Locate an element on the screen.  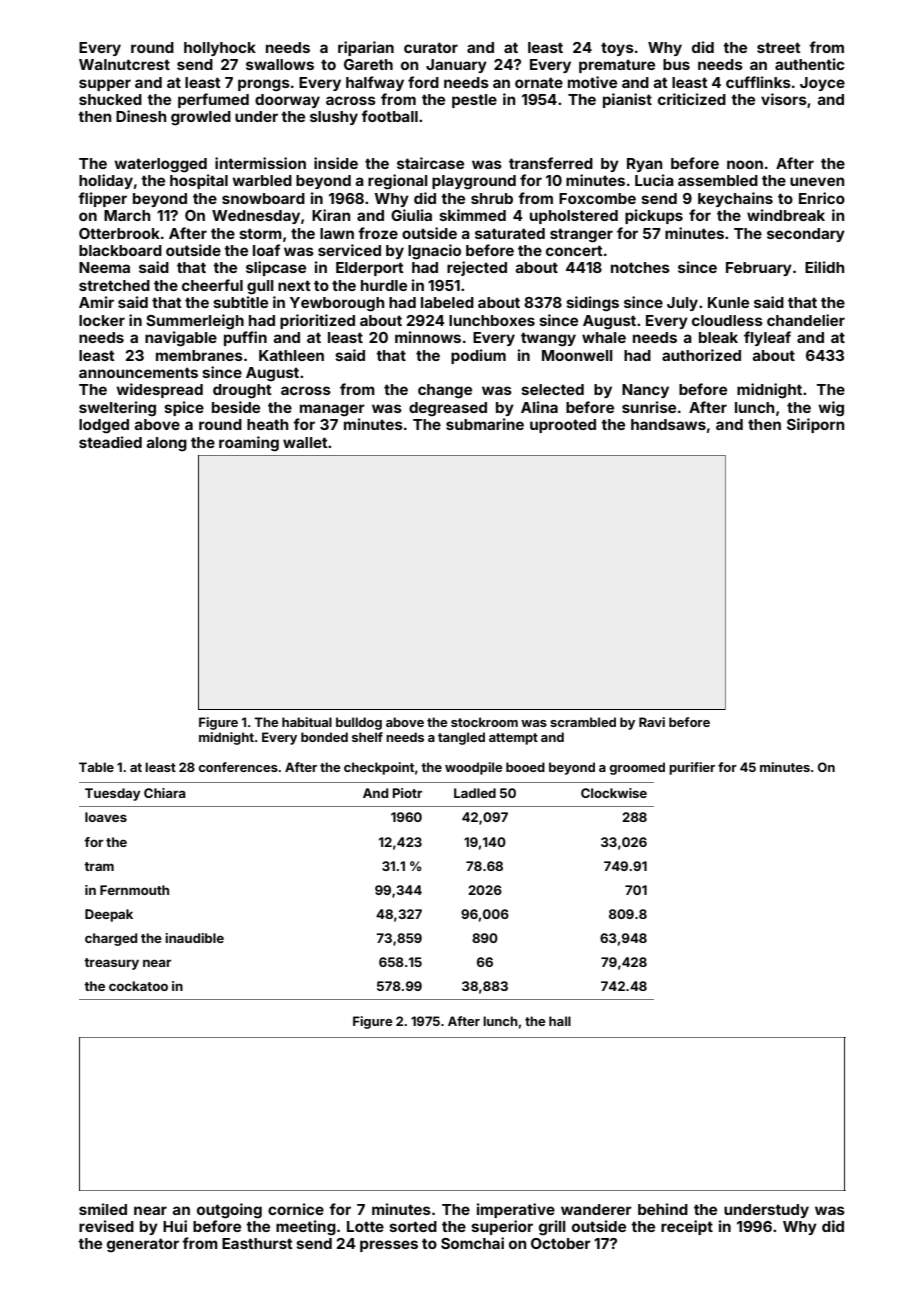
Piotr is located at coordinates (407, 793).
